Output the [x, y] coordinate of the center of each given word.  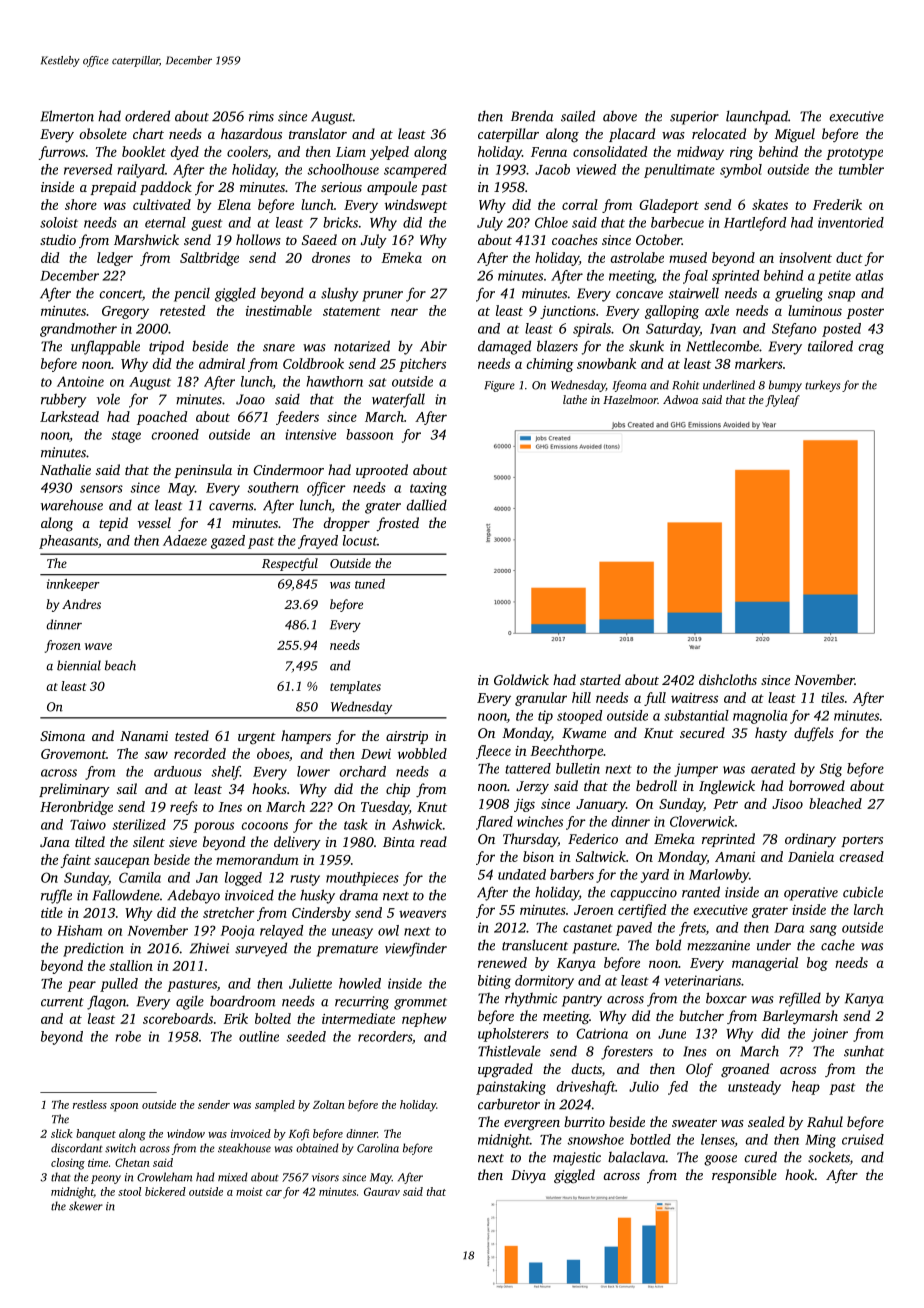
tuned [370, 584]
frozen [63, 646]
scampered [415, 171]
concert [120, 294]
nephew [424, 1020]
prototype [854, 154]
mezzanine [718, 945]
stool [129, 1191]
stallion [131, 965]
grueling [799, 294]
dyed [185, 153]
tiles [832, 697]
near [404, 312]
